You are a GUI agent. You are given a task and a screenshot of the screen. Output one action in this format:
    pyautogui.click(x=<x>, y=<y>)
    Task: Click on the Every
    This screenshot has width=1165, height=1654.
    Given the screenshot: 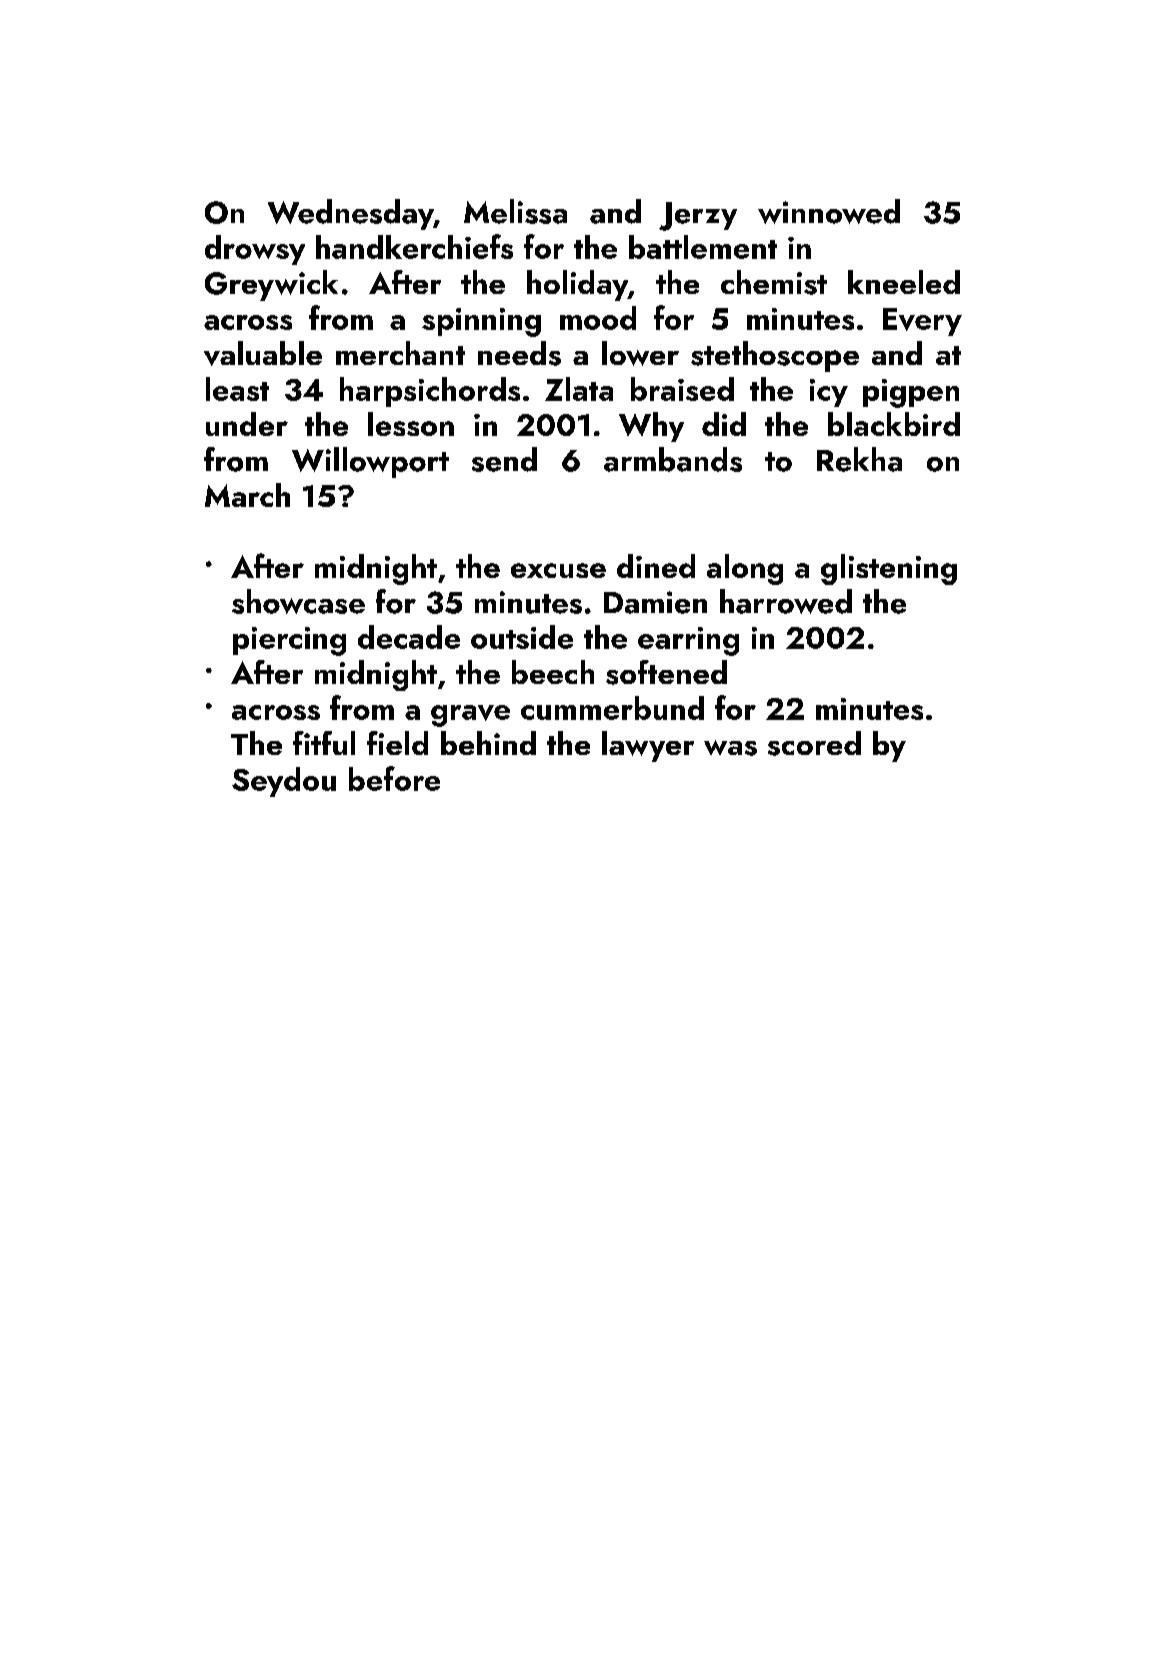 What is the action you would take?
    pyautogui.click(x=922, y=322)
